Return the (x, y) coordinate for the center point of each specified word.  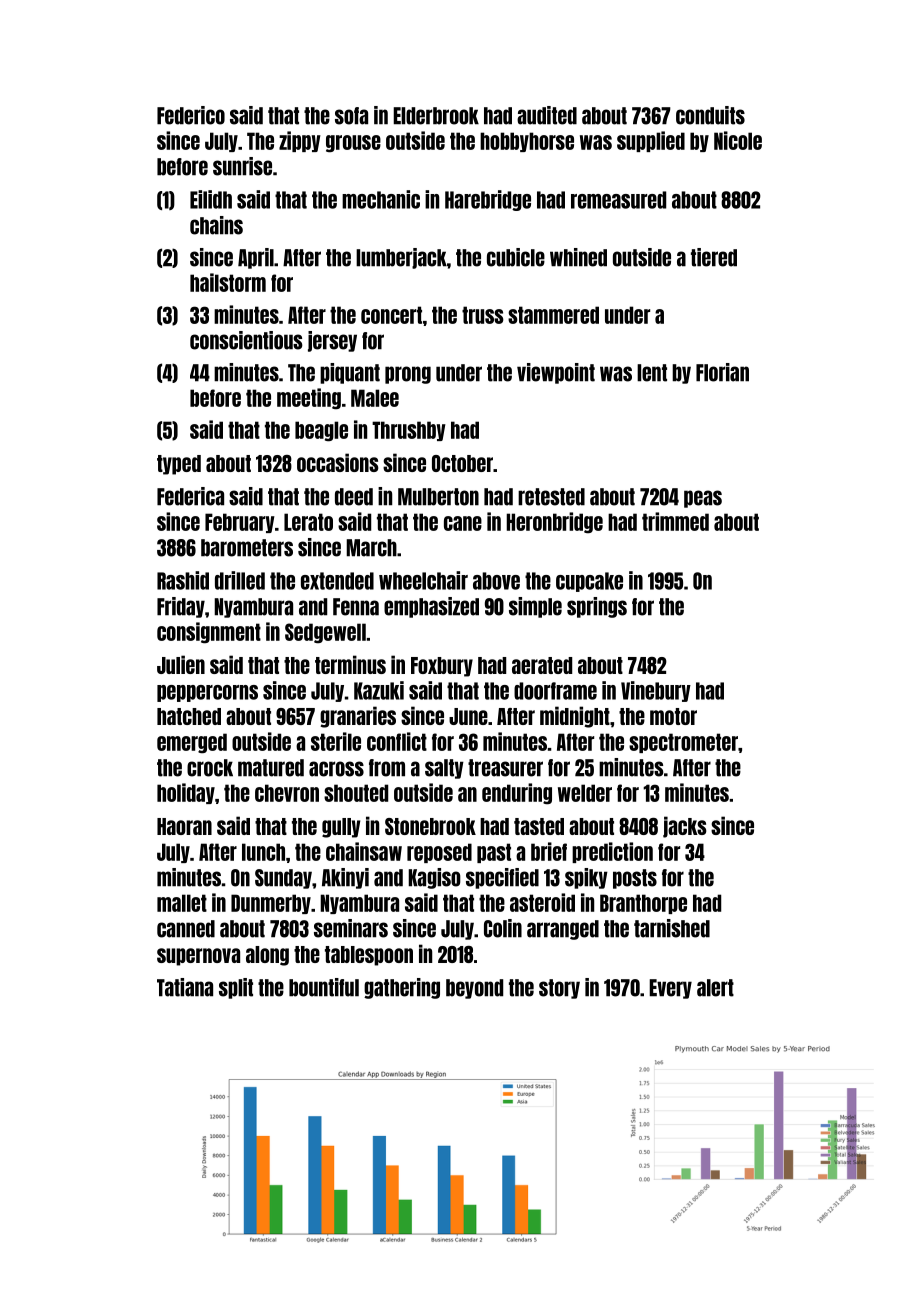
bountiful (324, 987)
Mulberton (438, 497)
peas (703, 499)
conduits (710, 115)
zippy (300, 141)
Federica (190, 496)
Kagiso (434, 878)
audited (547, 115)
